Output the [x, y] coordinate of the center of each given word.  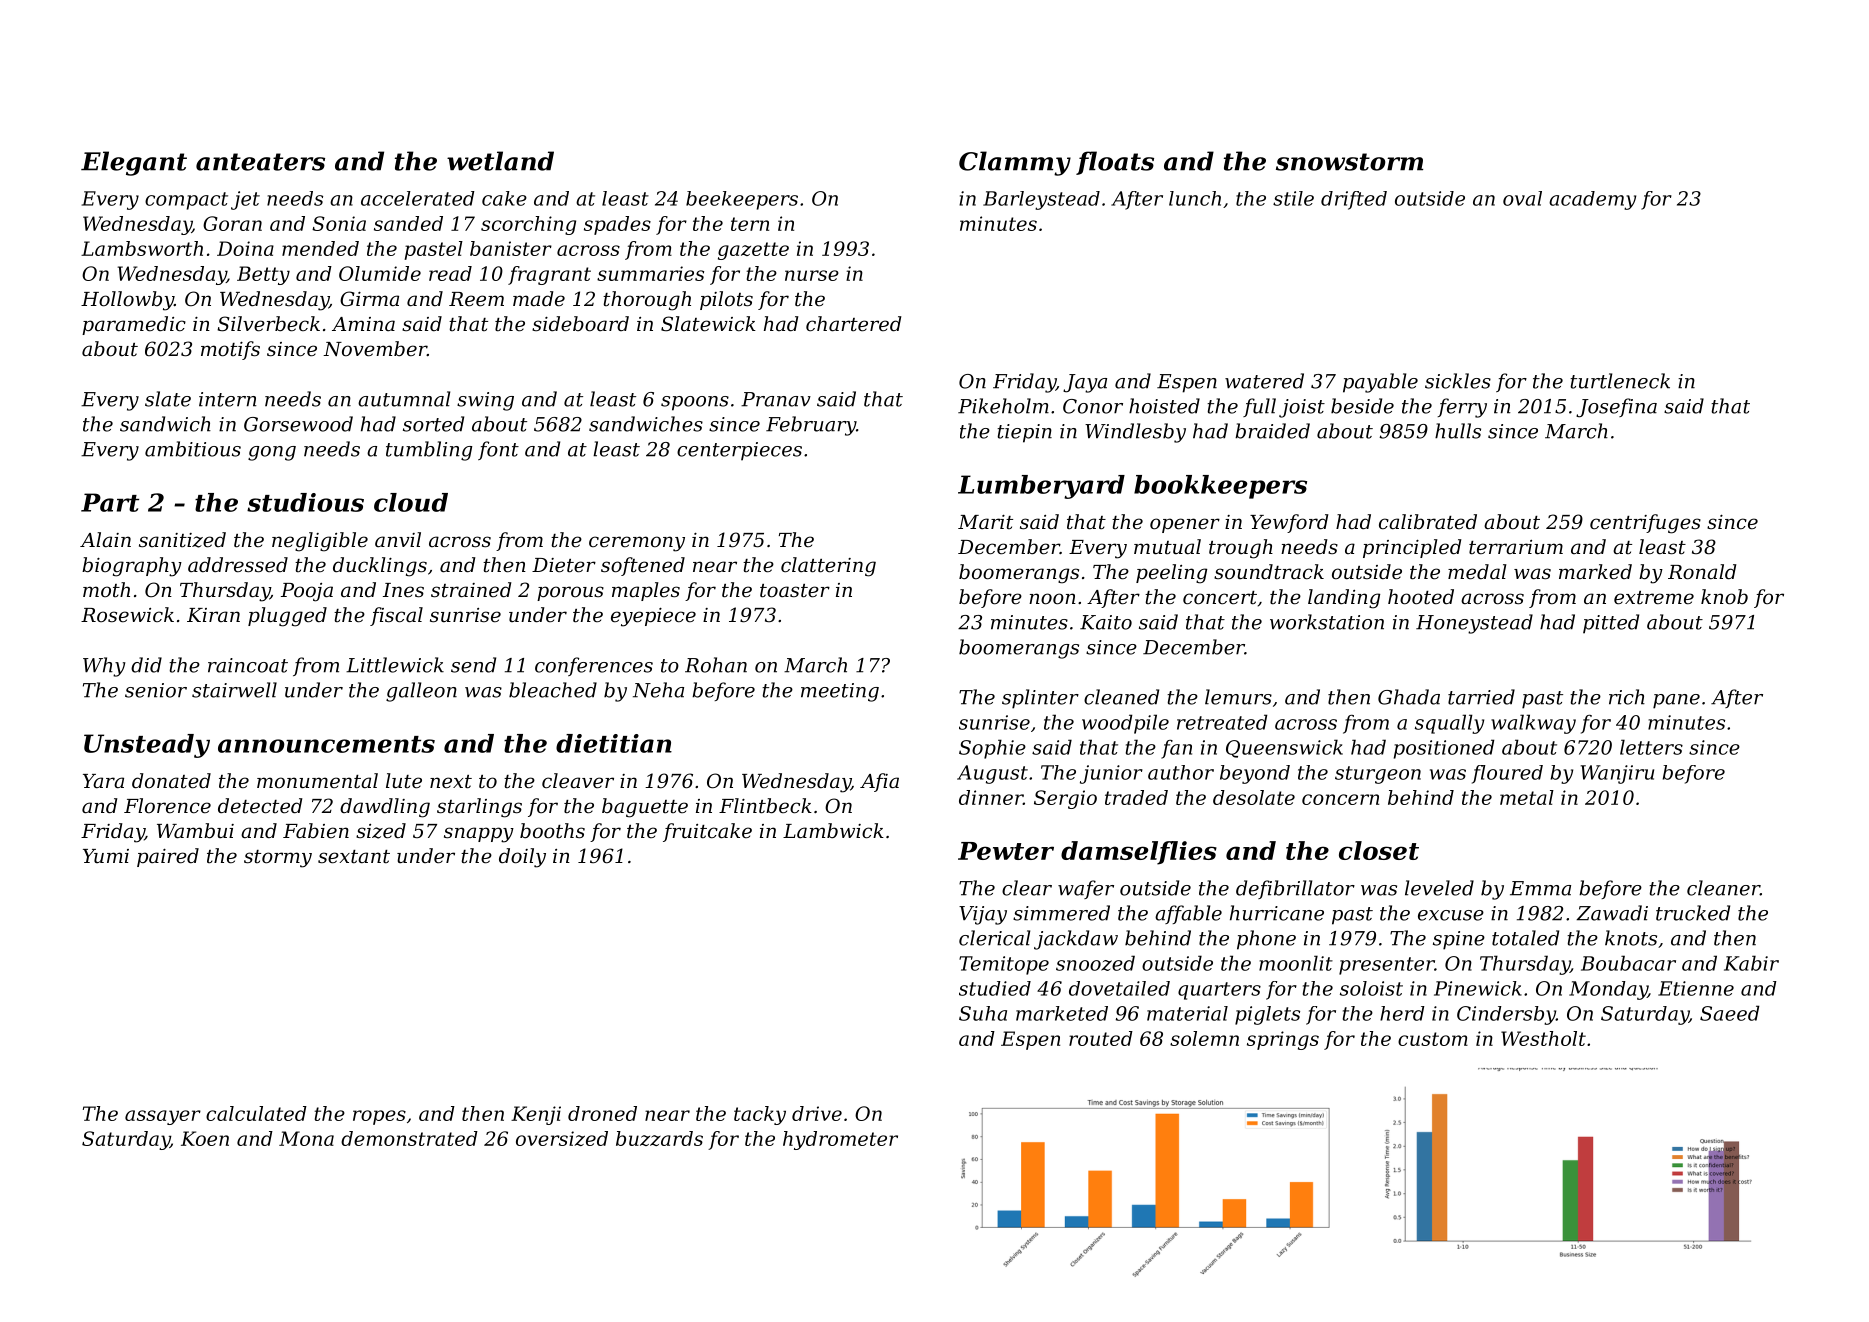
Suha [983, 1013]
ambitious [193, 449]
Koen [205, 1138]
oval [1522, 198]
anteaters [260, 162]
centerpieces [739, 451]
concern [1340, 799]
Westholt [1543, 1038]
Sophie [992, 749]
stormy [278, 859]
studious [305, 502]
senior [156, 690]
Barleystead [1041, 200]
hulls [1458, 431]
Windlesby [1135, 433]
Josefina [1616, 408]
